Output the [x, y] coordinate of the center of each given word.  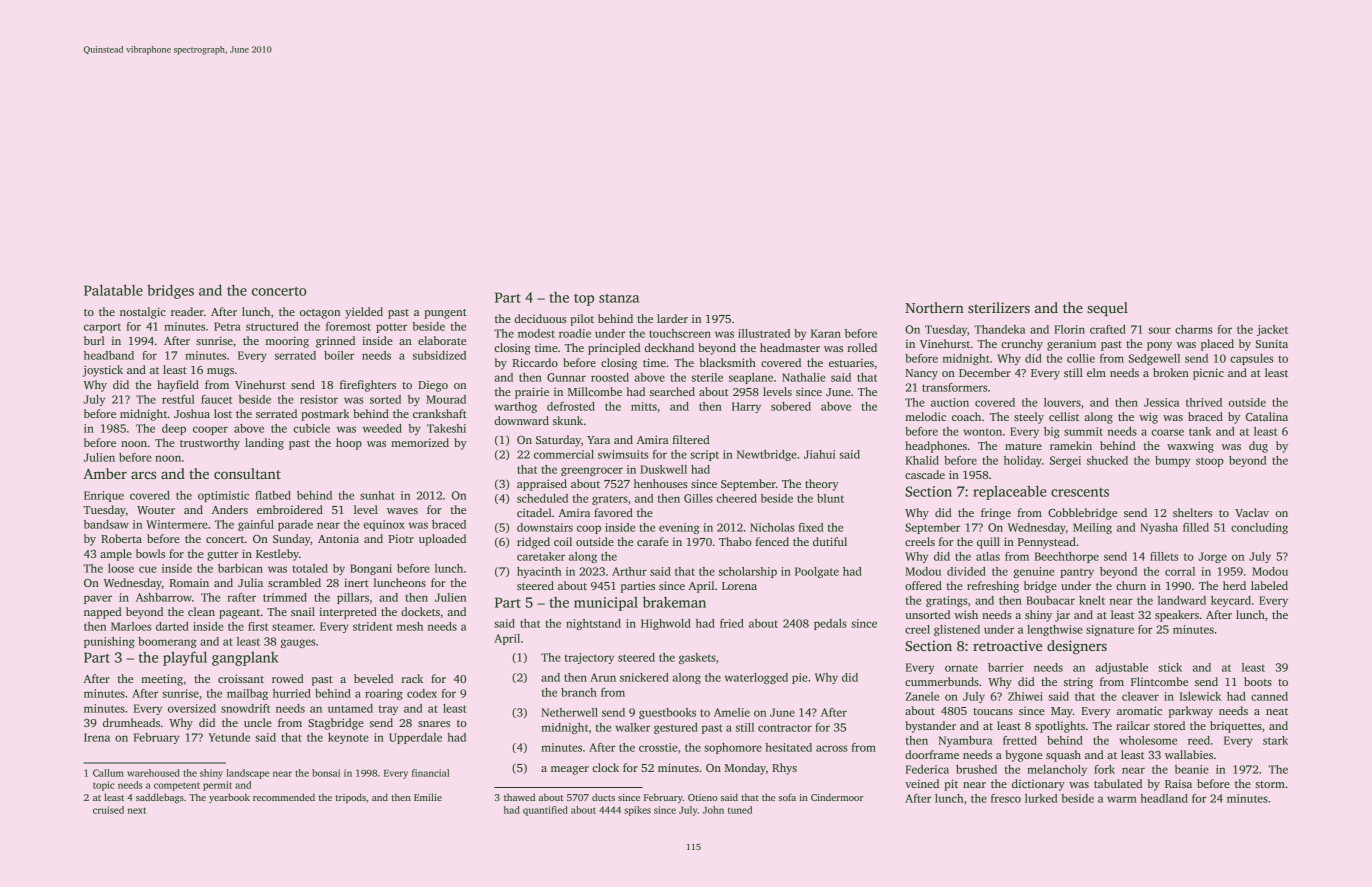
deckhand [669, 347]
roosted [610, 377]
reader [187, 311]
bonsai [326, 773]
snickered [644, 677]
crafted [1108, 329]
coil [563, 541]
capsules [1251, 359]
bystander [930, 727]
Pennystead [1047, 543]
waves [402, 511]
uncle [258, 722]
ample [116, 555]
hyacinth [539, 572]
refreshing [993, 587]
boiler [339, 355]
